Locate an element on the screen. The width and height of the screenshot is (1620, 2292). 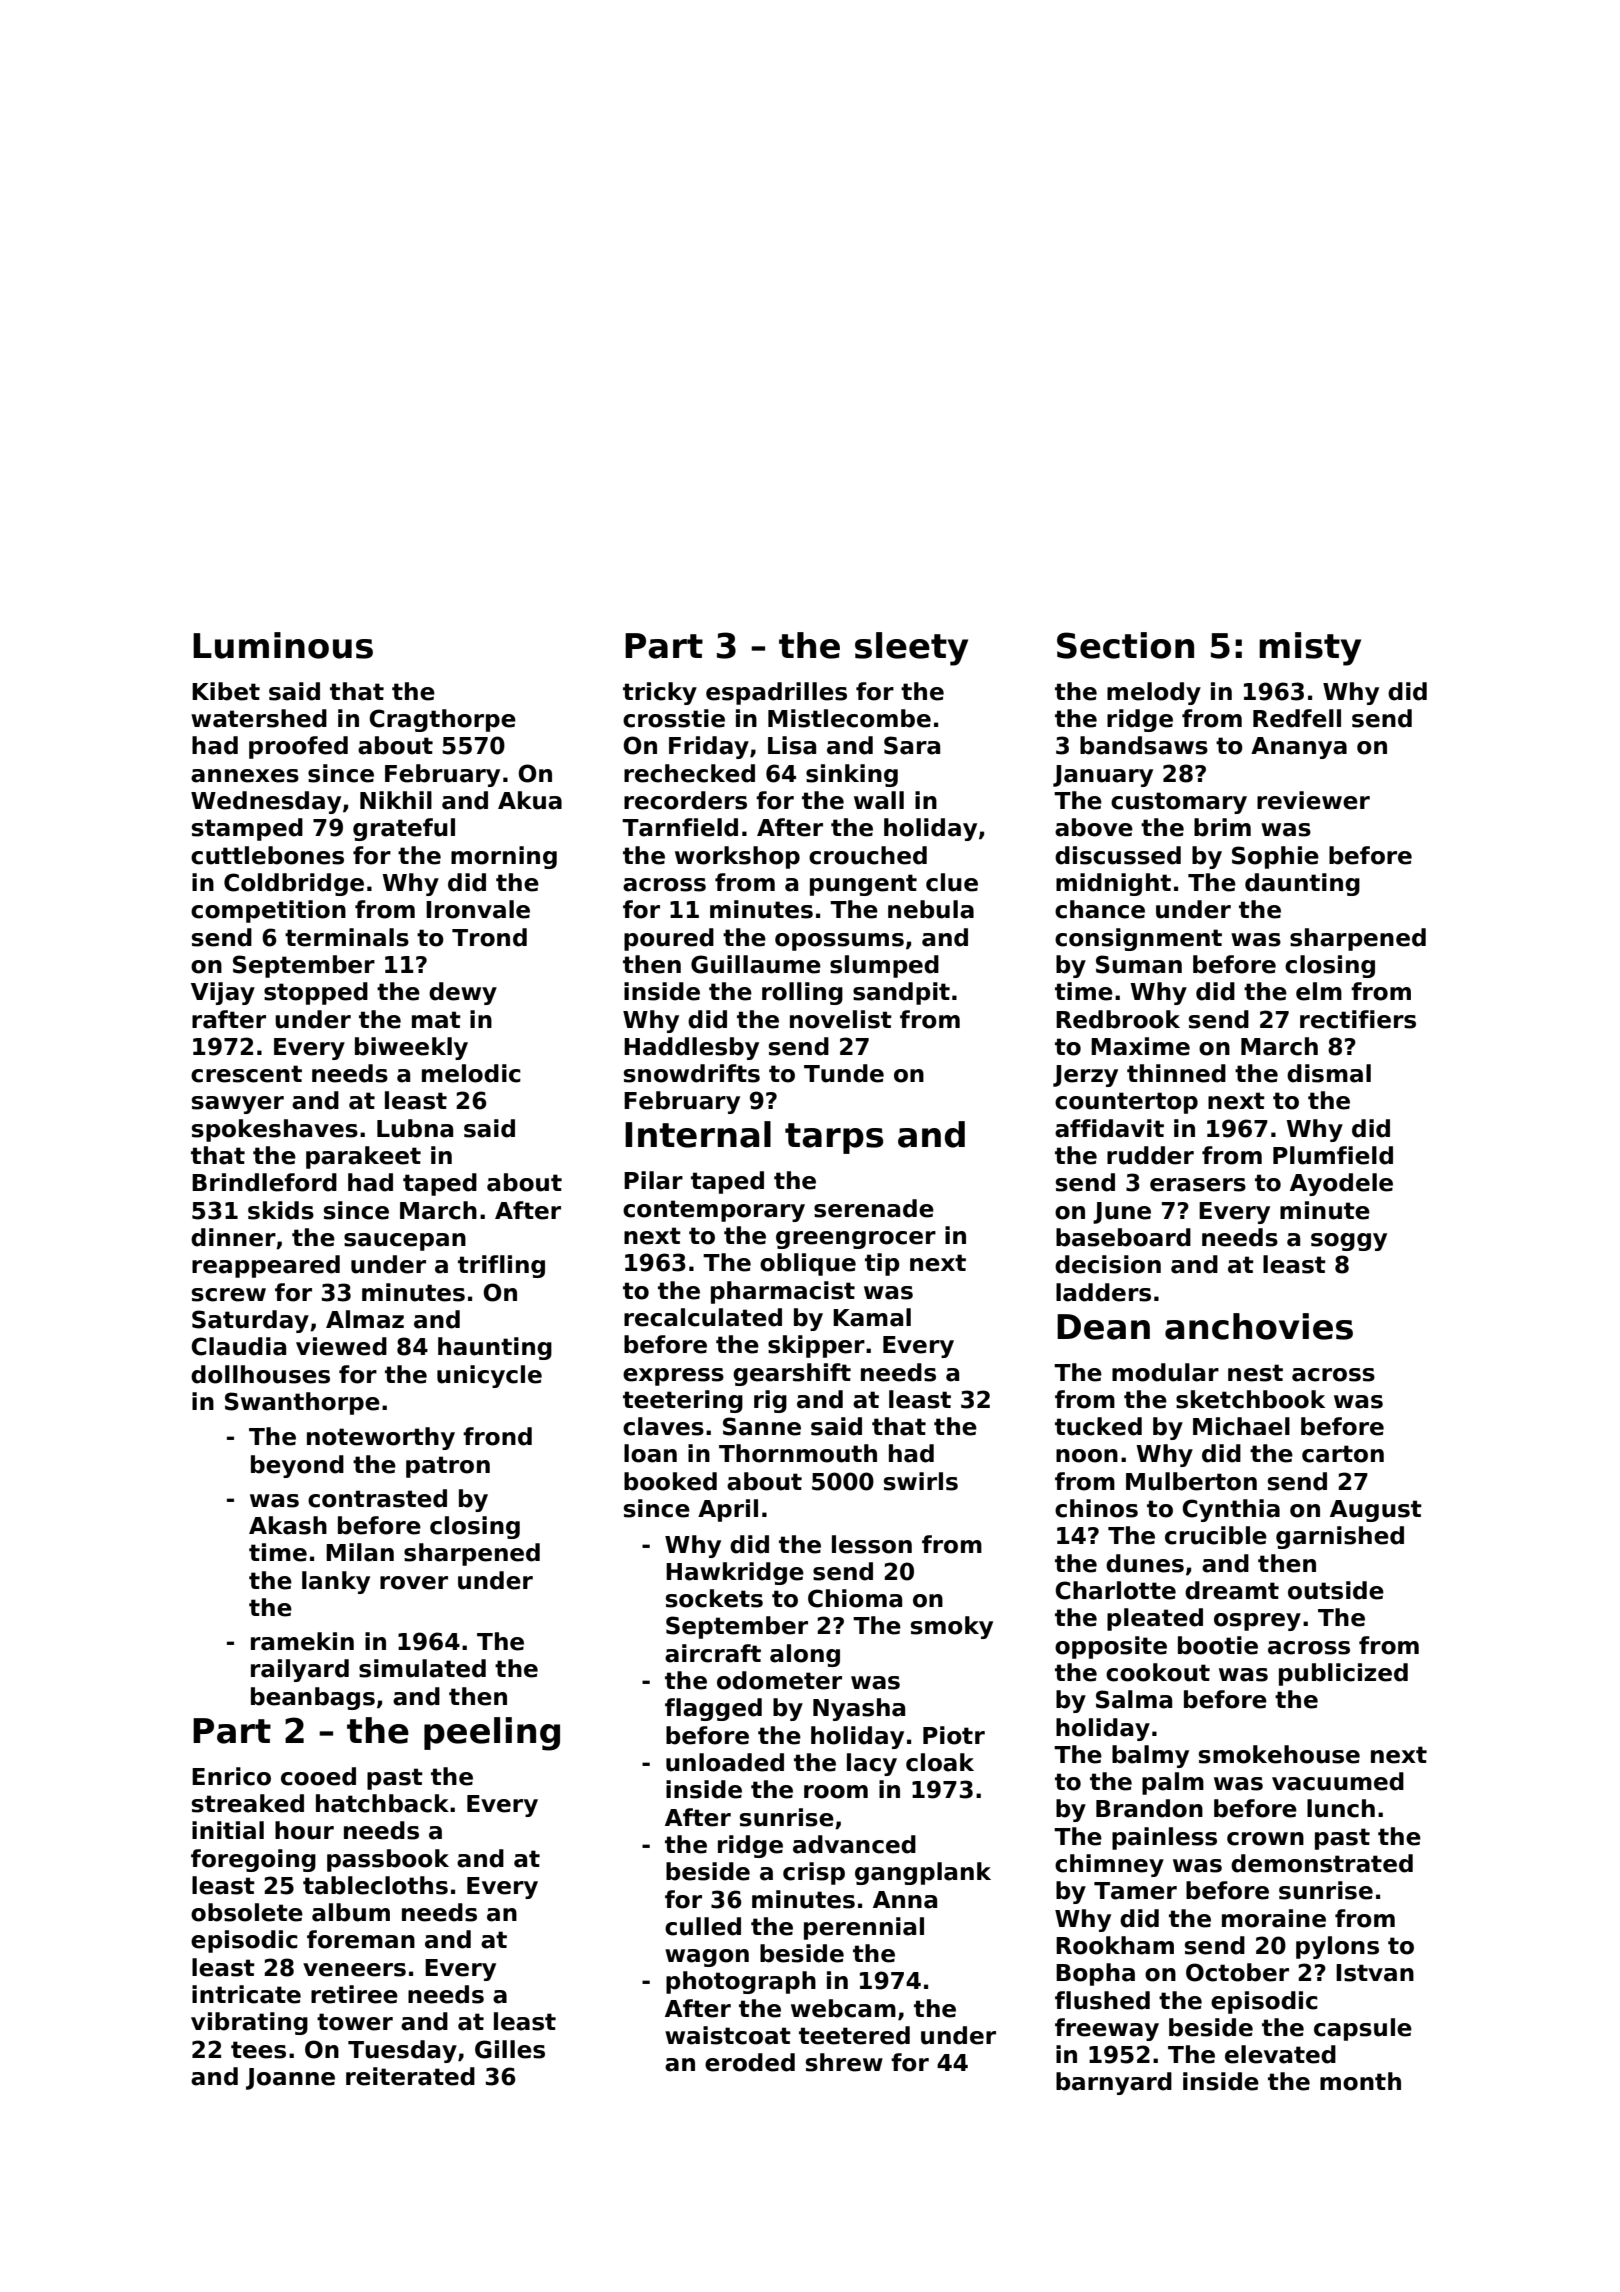
Cragthorpe is located at coordinates (442, 720).
